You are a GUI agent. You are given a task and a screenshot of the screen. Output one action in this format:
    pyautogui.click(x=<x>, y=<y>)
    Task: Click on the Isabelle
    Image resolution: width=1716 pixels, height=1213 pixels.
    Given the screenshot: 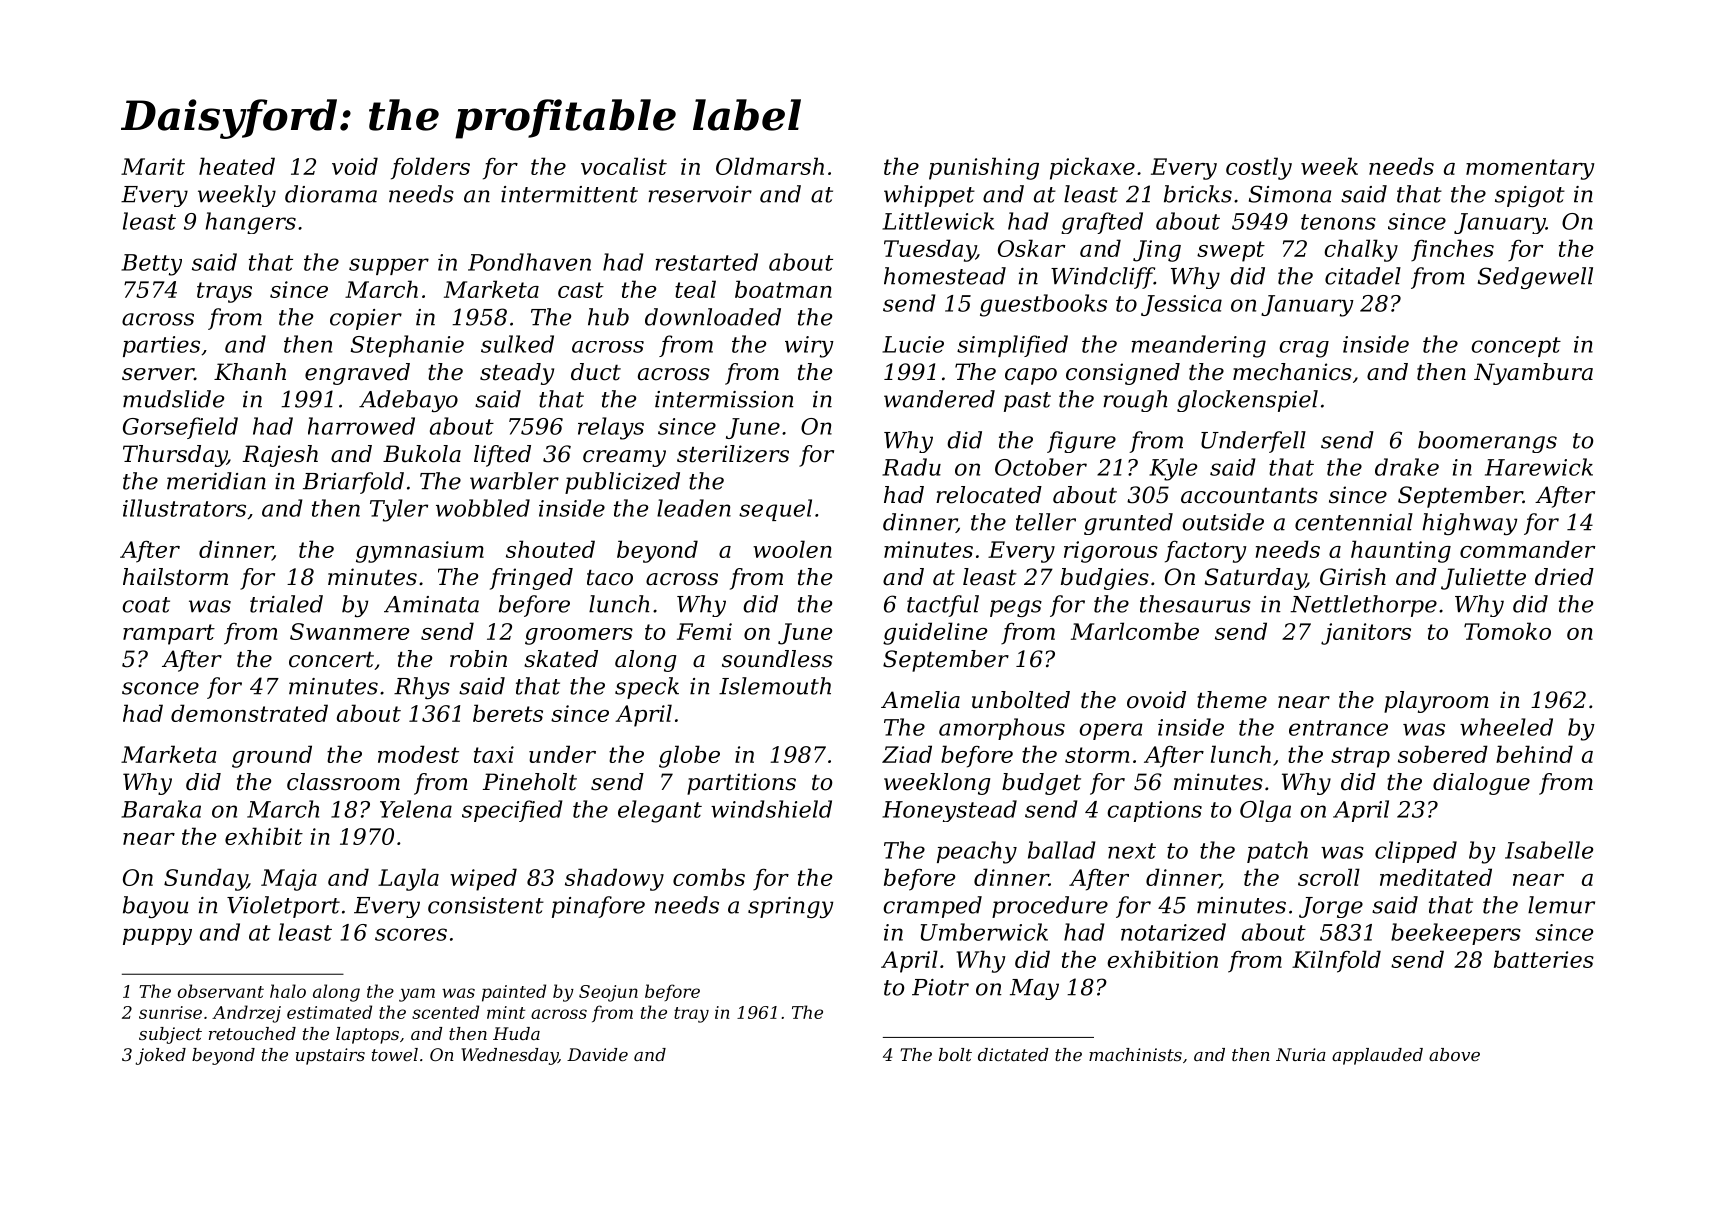 What is the action you would take?
    pyautogui.click(x=1549, y=850)
